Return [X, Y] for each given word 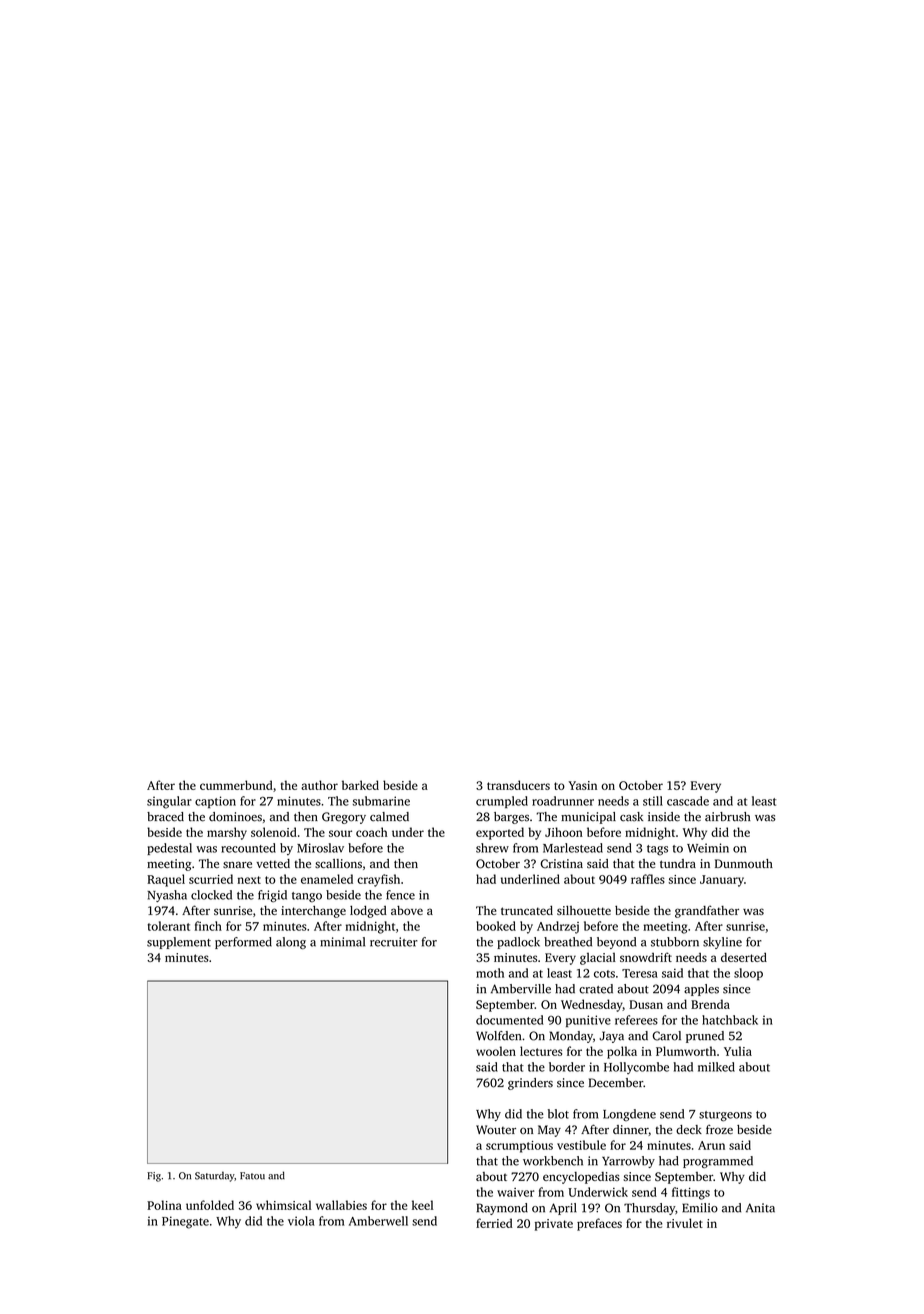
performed [243, 943]
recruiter [394, 942]
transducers [518, 785]
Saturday [214, 1176]
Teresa [640, 973]
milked [716, 1067]
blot [558, 1114]
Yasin [582, 785]
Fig [154, 1177]
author [319, 785]
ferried [494, 1223]
